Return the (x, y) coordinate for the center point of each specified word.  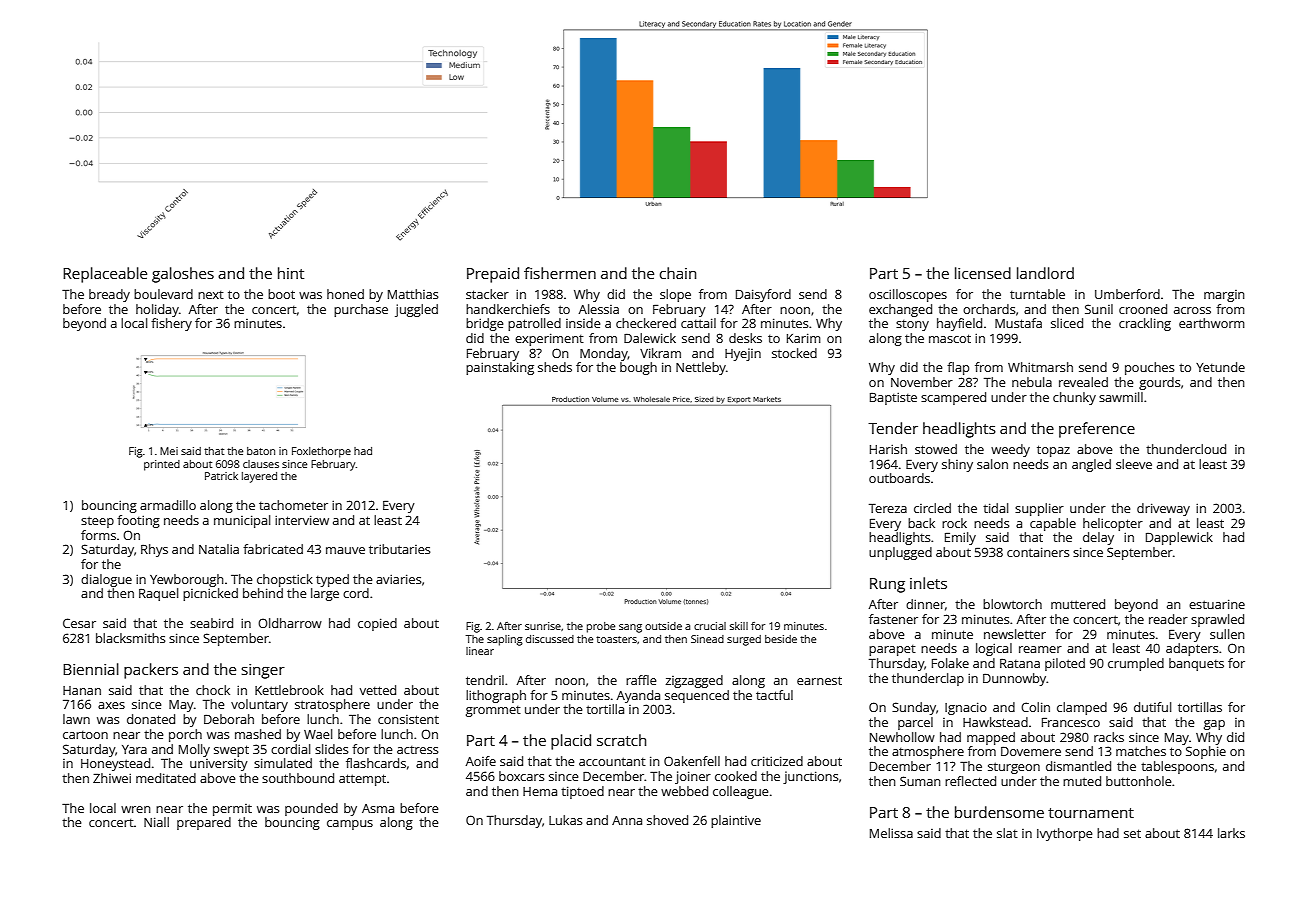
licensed (983, 273)
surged (744, 640)
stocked (794, 353)
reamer (1040, 649)
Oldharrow (290, 623)
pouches (1149, 368)
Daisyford (763, 295)
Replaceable (105, 275)
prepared (204, 823)
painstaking (500, 368)
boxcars (521, 776)
